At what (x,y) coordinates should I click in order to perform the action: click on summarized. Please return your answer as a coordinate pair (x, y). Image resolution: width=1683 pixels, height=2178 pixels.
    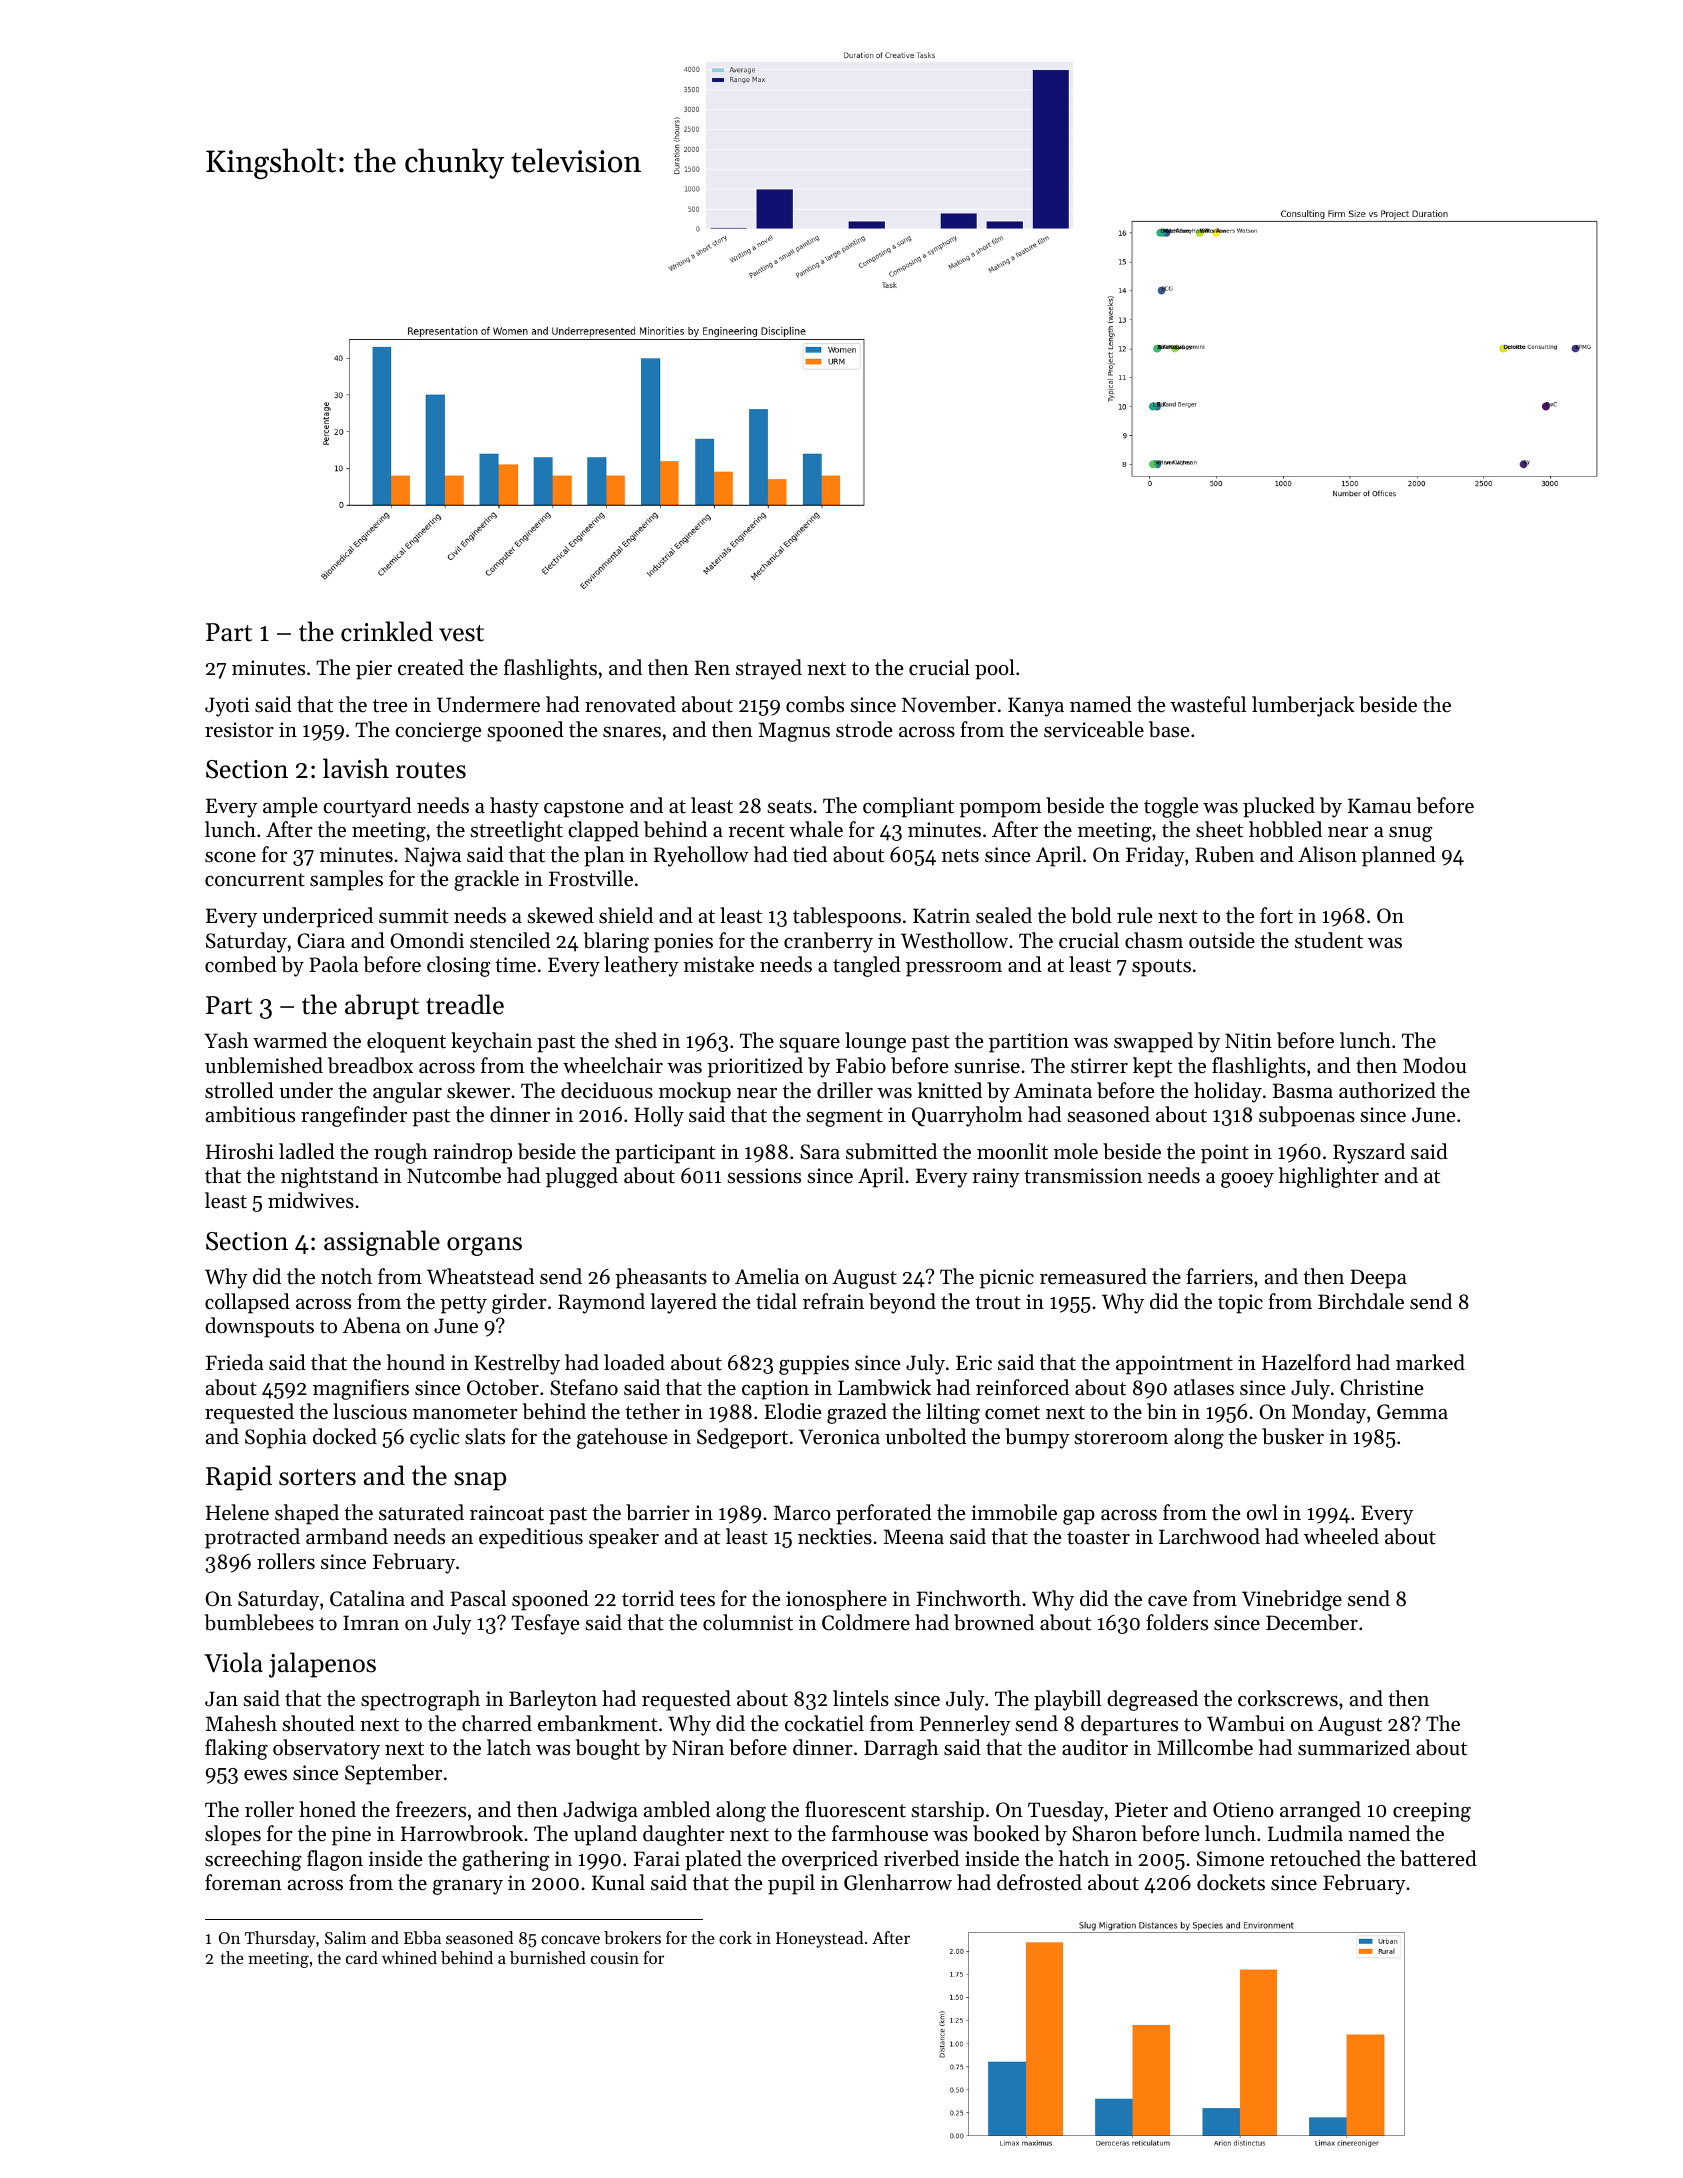
    Looking at the image, I should click on (1354, 1747).
